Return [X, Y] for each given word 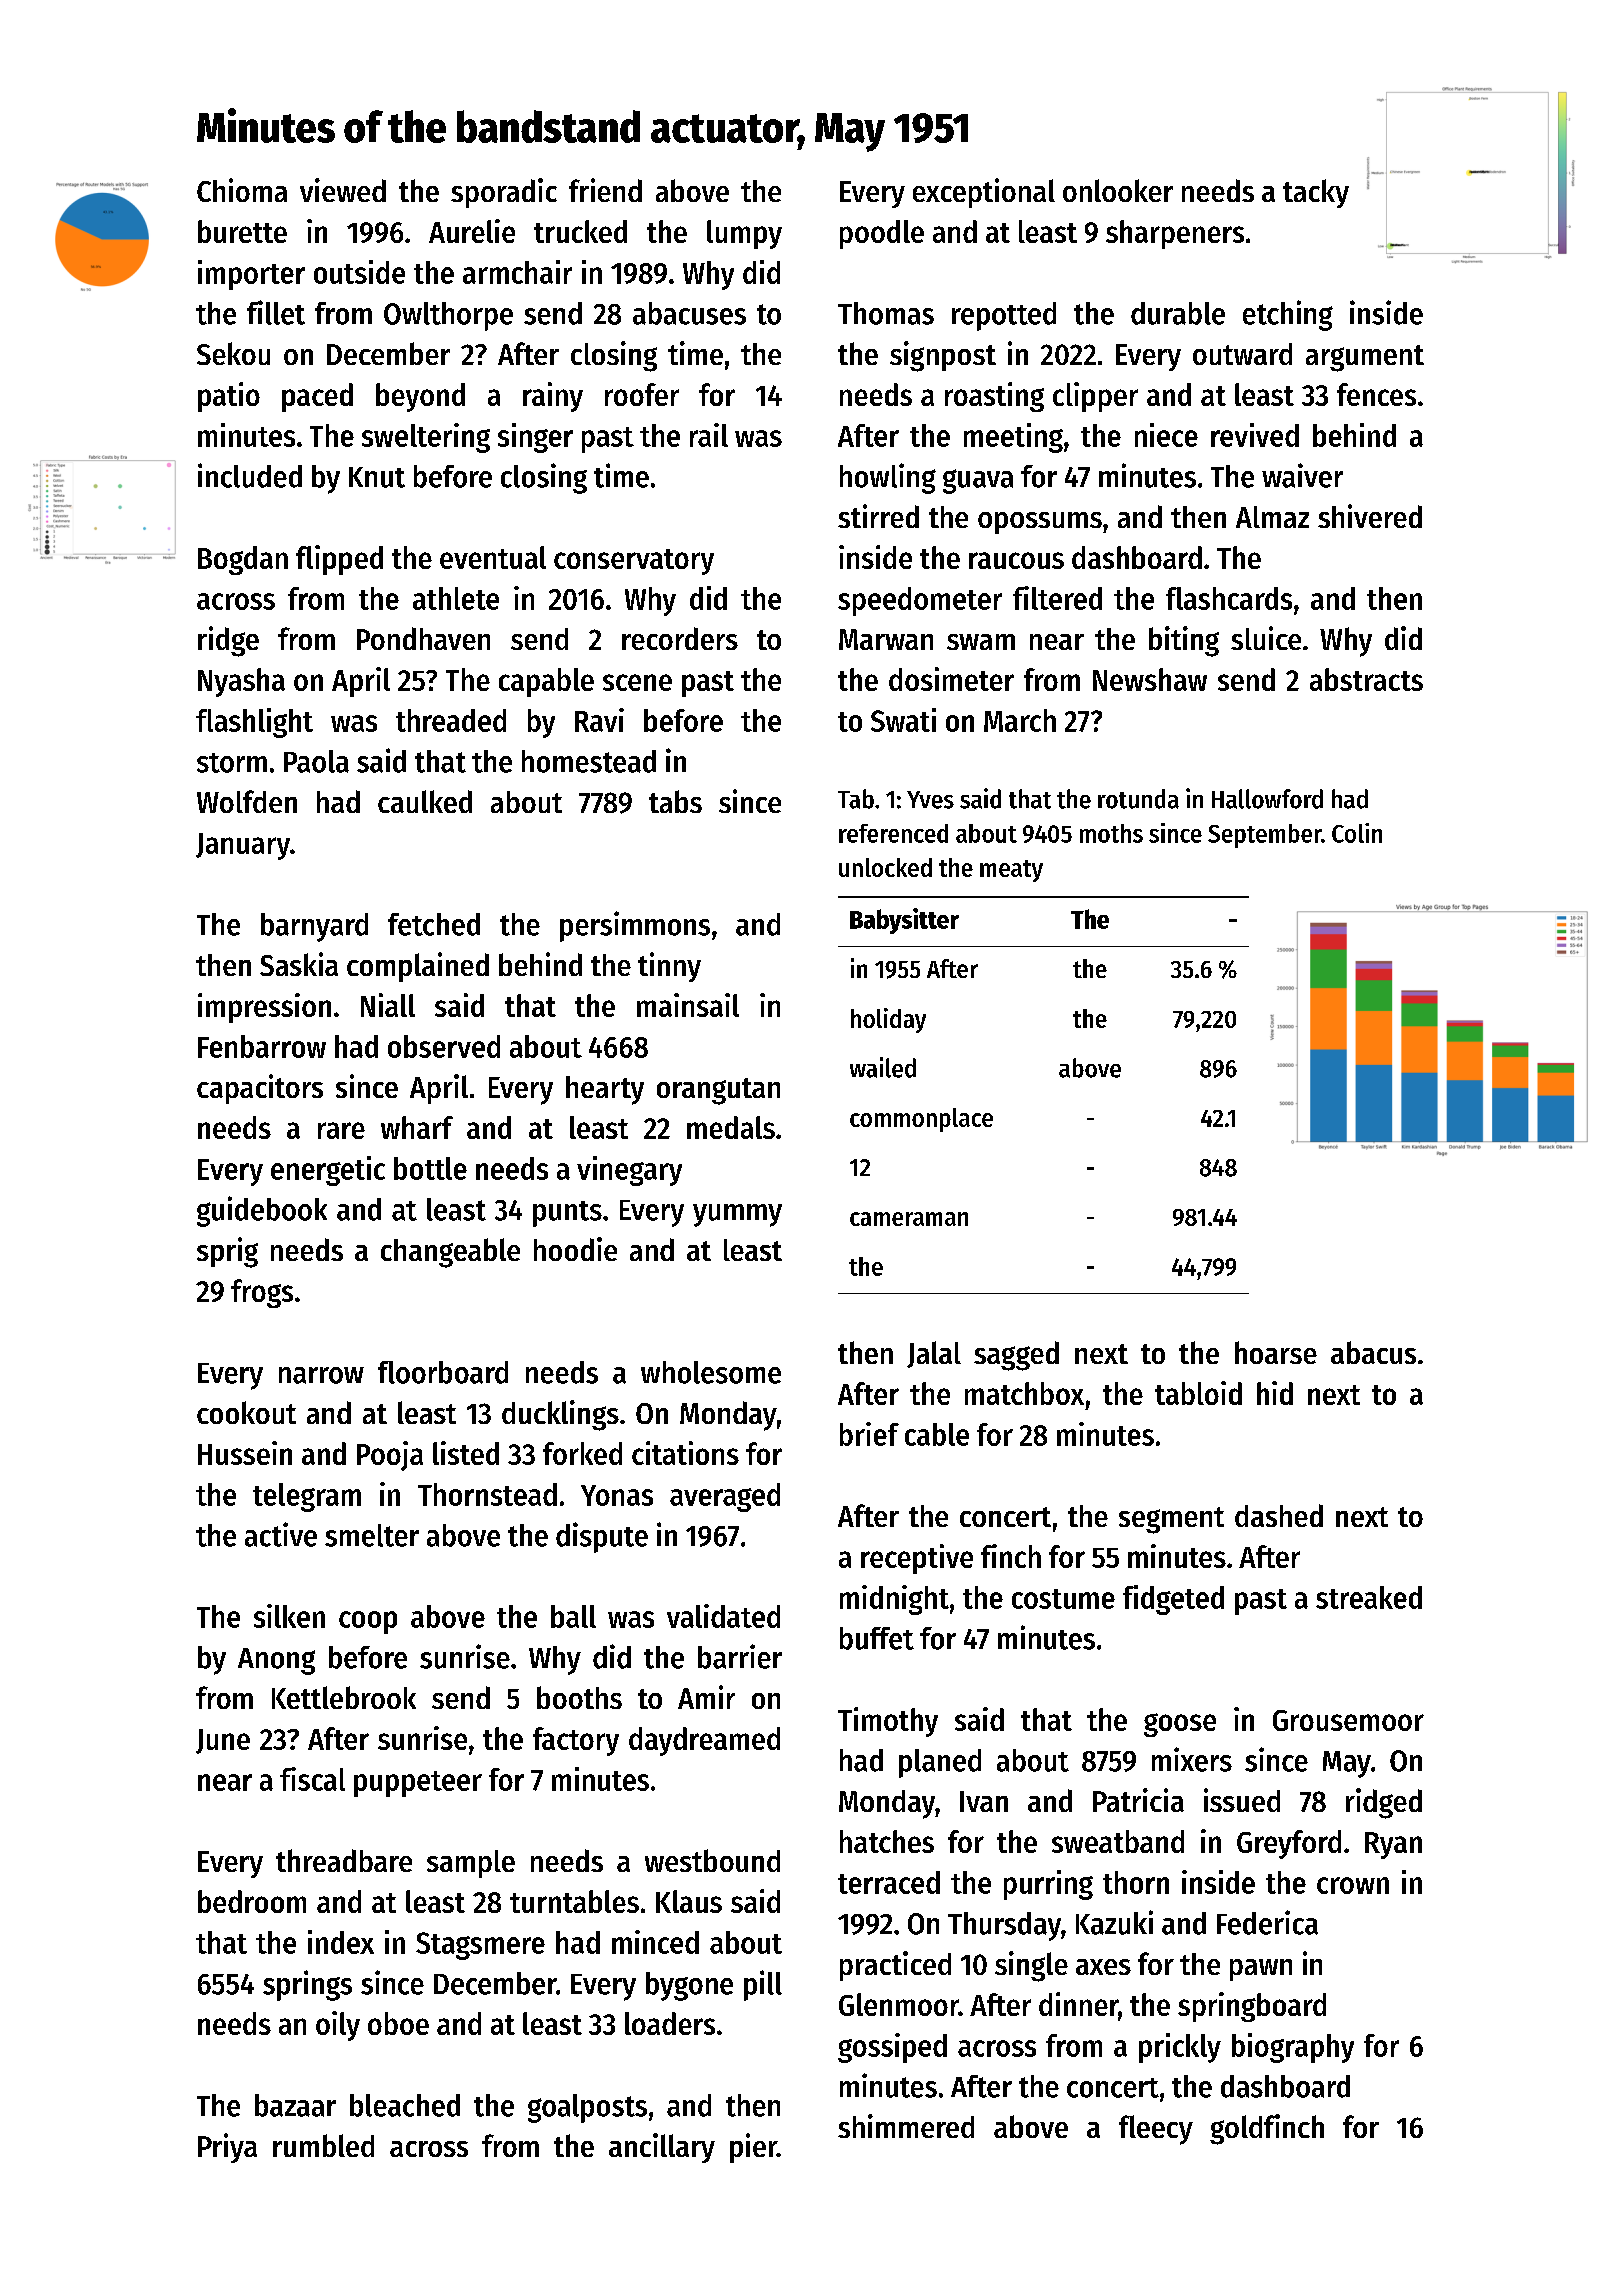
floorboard [443, 1372]
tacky [1316, 193]
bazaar [295, 2105]
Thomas [886, 313]
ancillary [662, 2148]
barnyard [314, 927]
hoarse [1276, 1352]
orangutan [718, 1091]
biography [1293, 2048]
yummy [737, 1215]
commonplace [921, 1120]
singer [535, 438]
